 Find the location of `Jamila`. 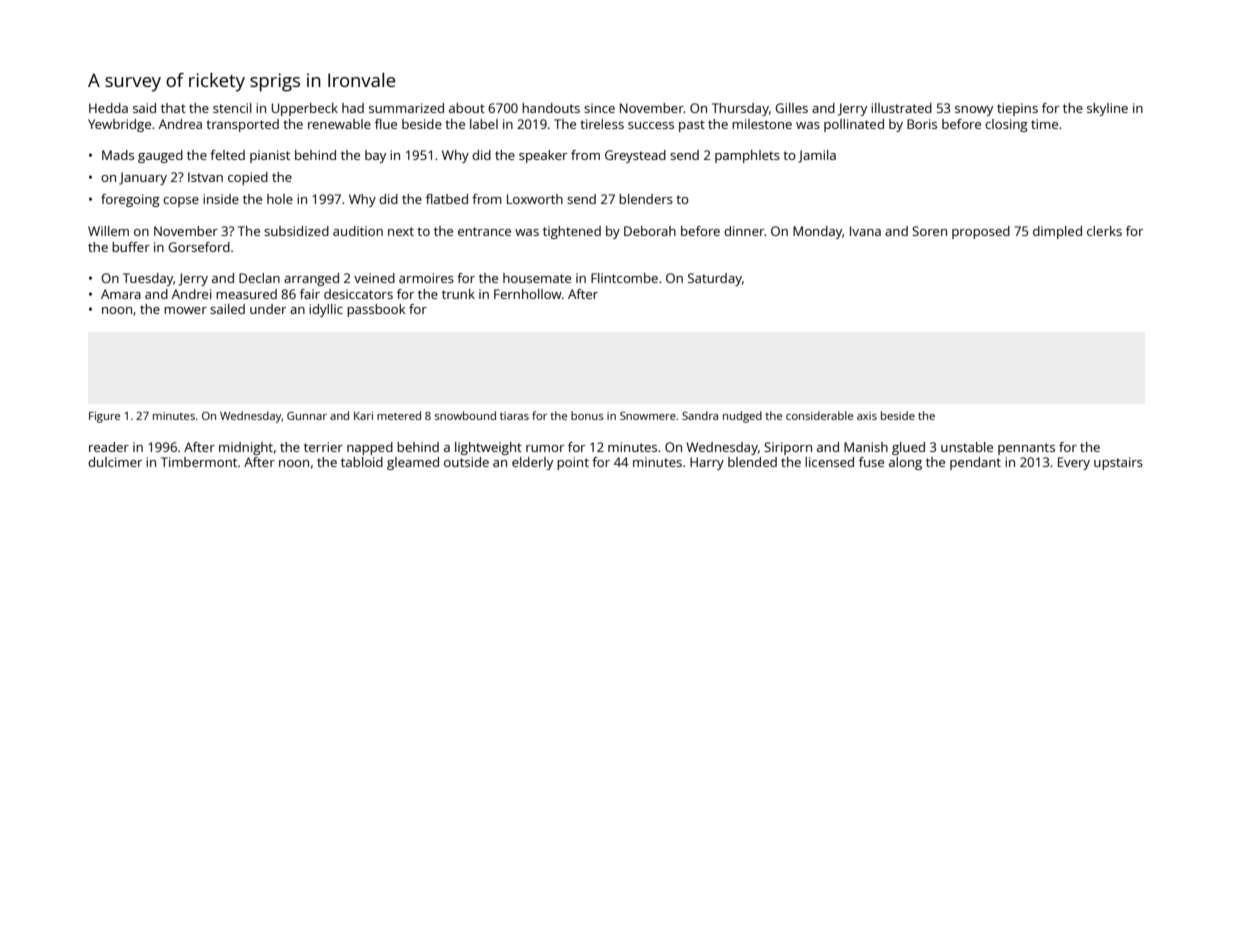

Jamila is located at coordinates (817, 156).
